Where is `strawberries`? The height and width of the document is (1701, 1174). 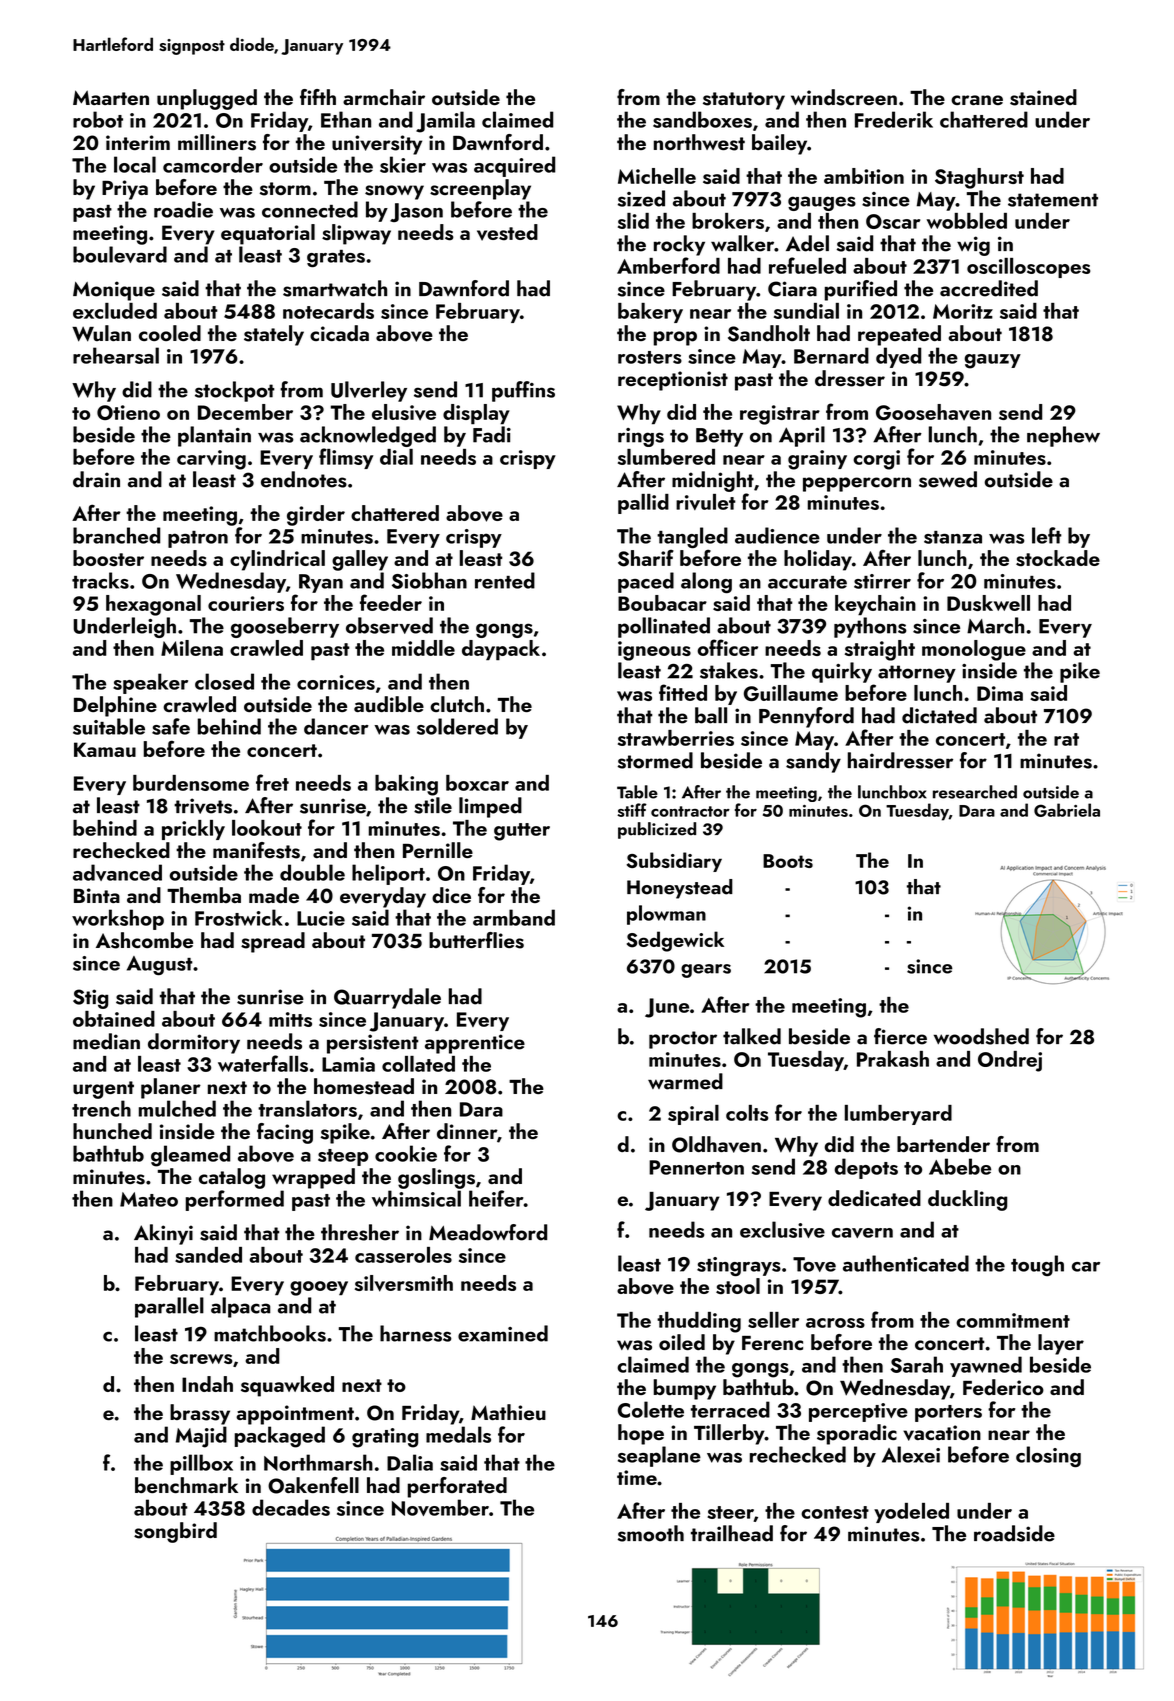
strawberries is located at coordinates (676, 738).
